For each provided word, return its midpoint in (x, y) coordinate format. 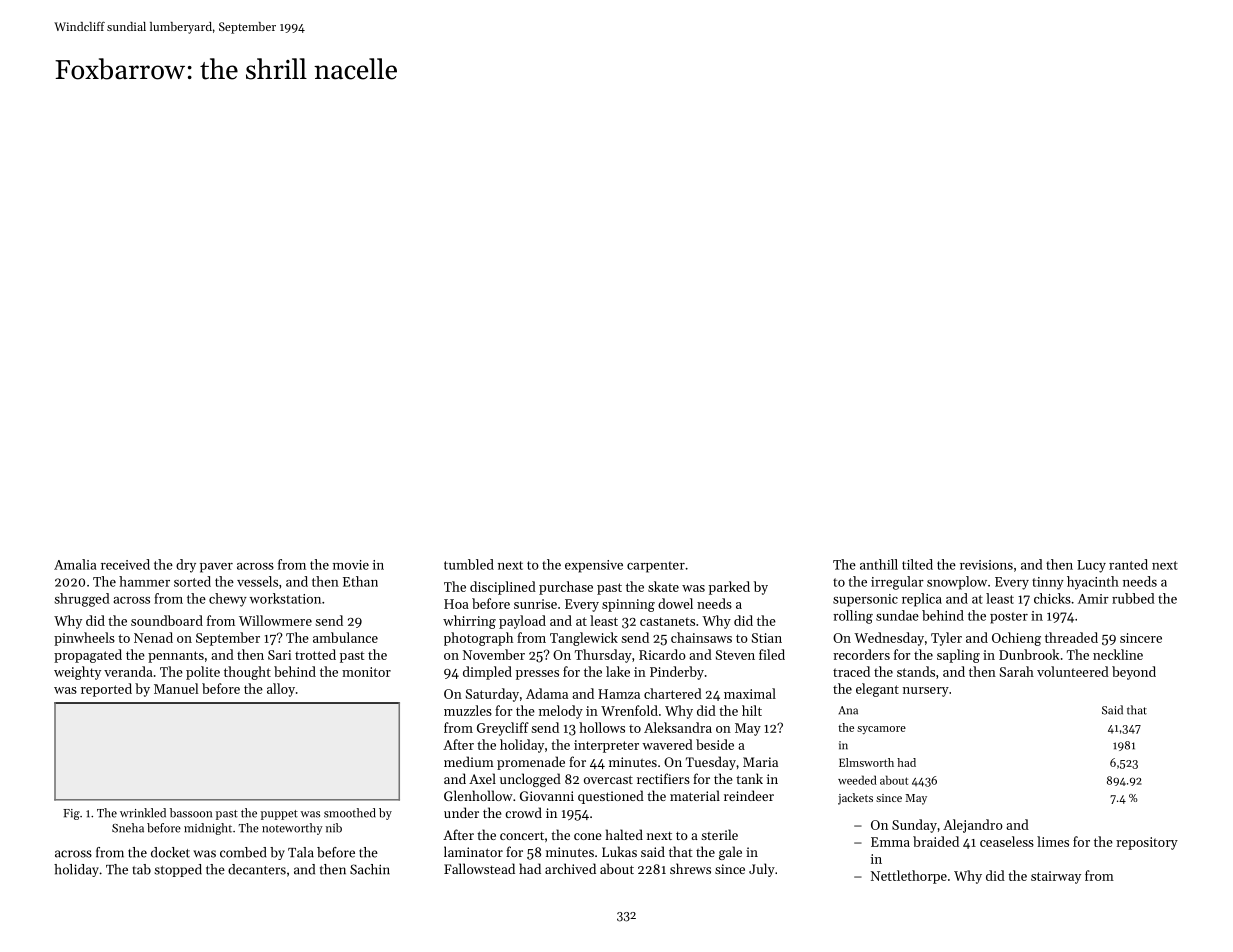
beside (715, 744)
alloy (281, 690)
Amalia (75, 564)
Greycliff (503, 729)
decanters (257, 869)
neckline (1118, 654)
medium (469, 761)
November (494, 654)
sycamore (881, 730)
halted (624, 834)
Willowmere (275, 620)
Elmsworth (866, 762)
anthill (879, 564)
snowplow (957, 583)
